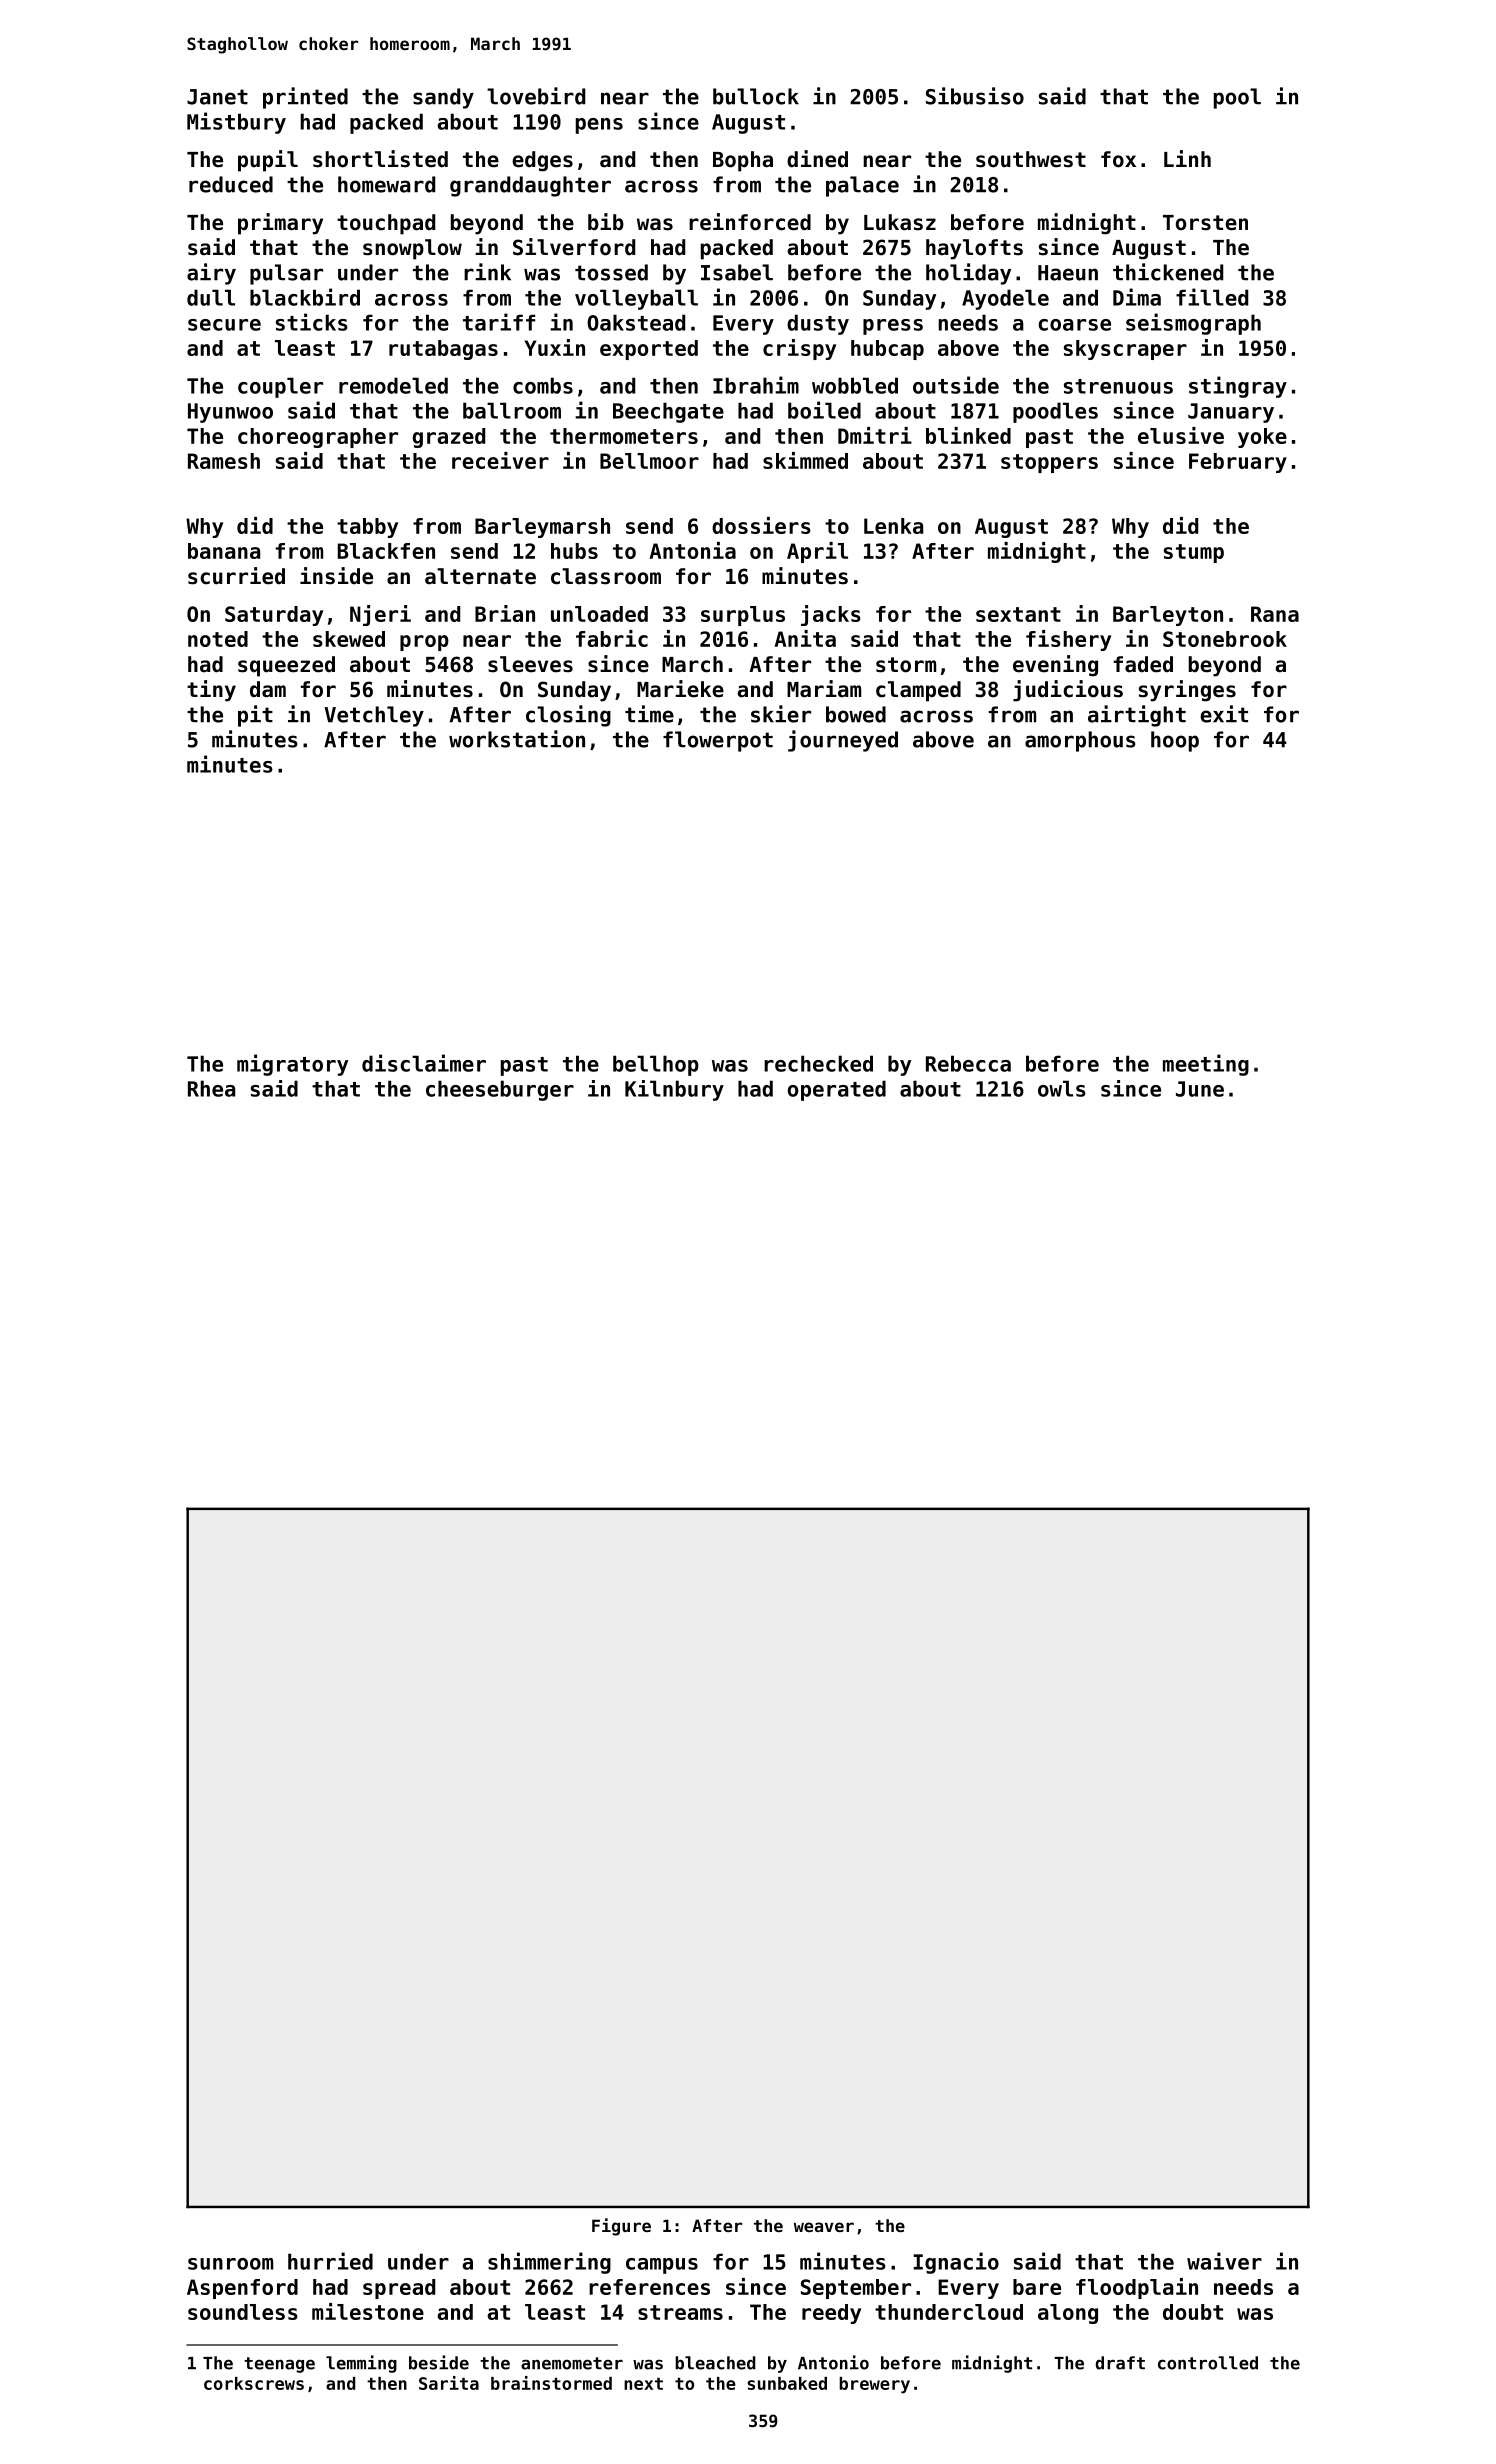 The width and height of the image is (1496, 2464). Describe the element at coordinates (330, 2261) in the image. I see `hurried` at that location.
